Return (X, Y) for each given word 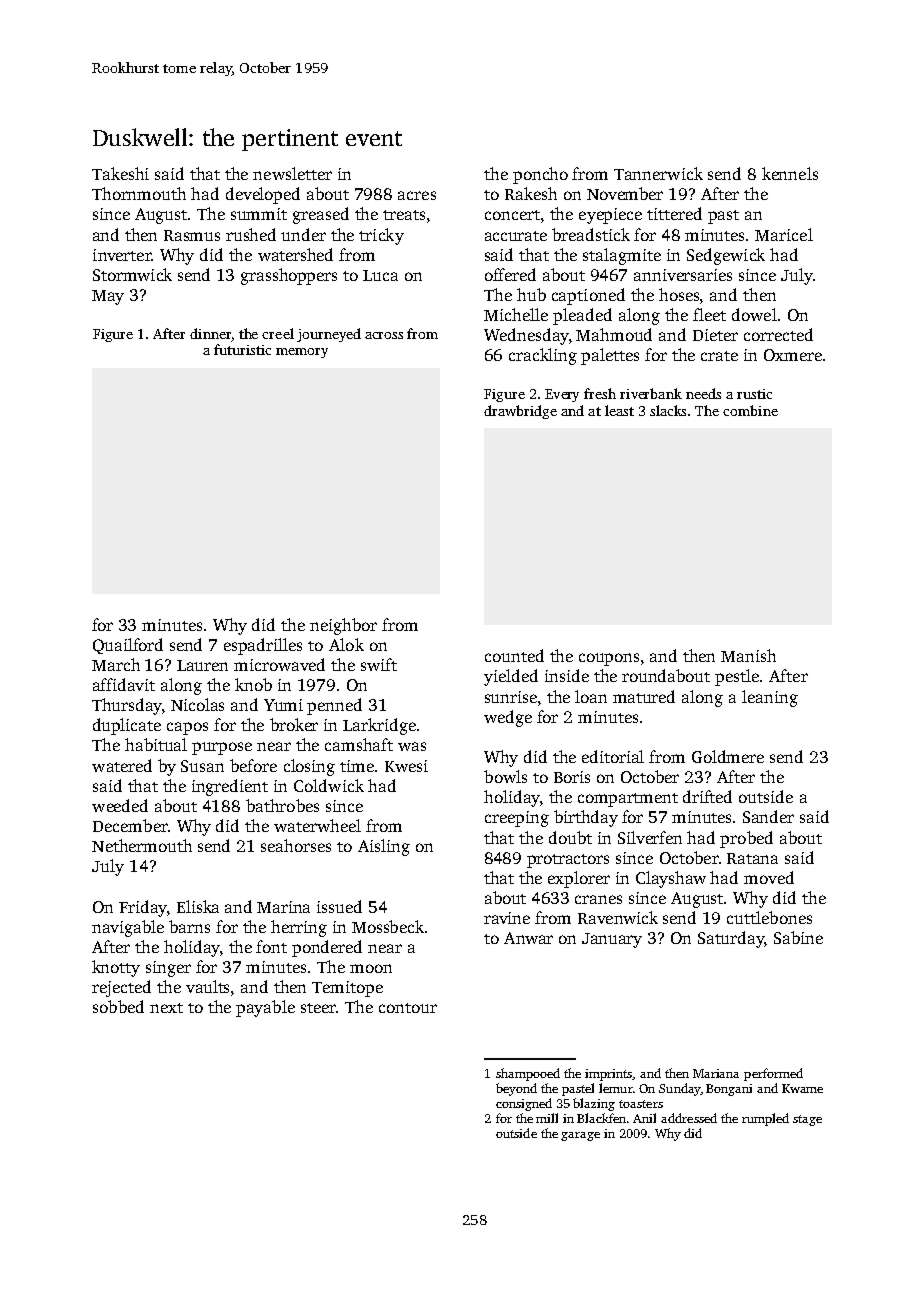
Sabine (798, 937)
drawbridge (520, 412)
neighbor (343, 626)
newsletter (292, 173)
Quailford (128, 646)
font (271, 946)
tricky (381, 236)
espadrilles (263, 646)
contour (408, 1008)
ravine (507, 918)
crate (719, 356)
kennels (790, 173)
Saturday (731, 939)
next (166, 1008)
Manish (748, 655)
